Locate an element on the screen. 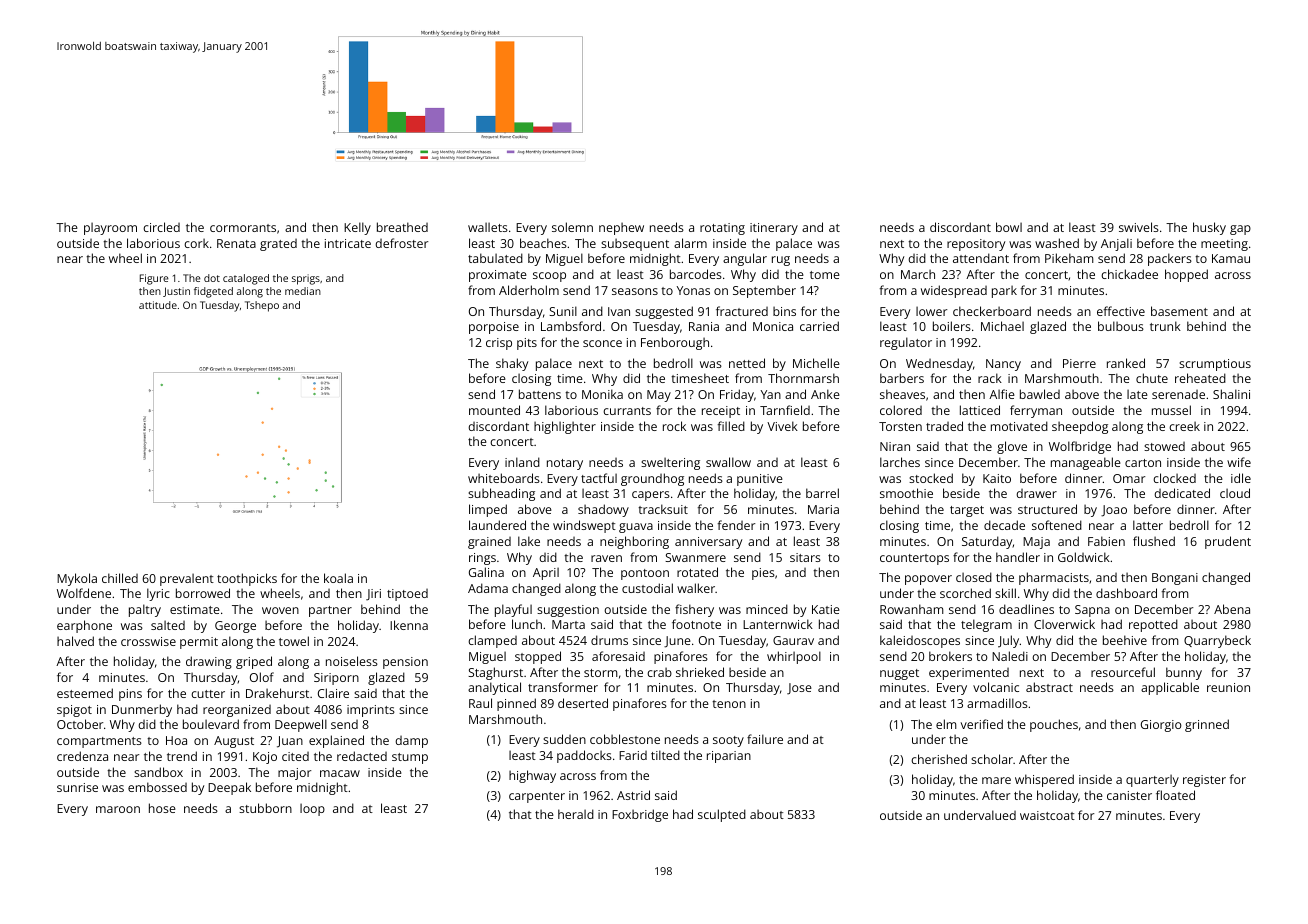 This screenshot has height=924, width=1308. esteemed is located at coordinates (85, 693).
